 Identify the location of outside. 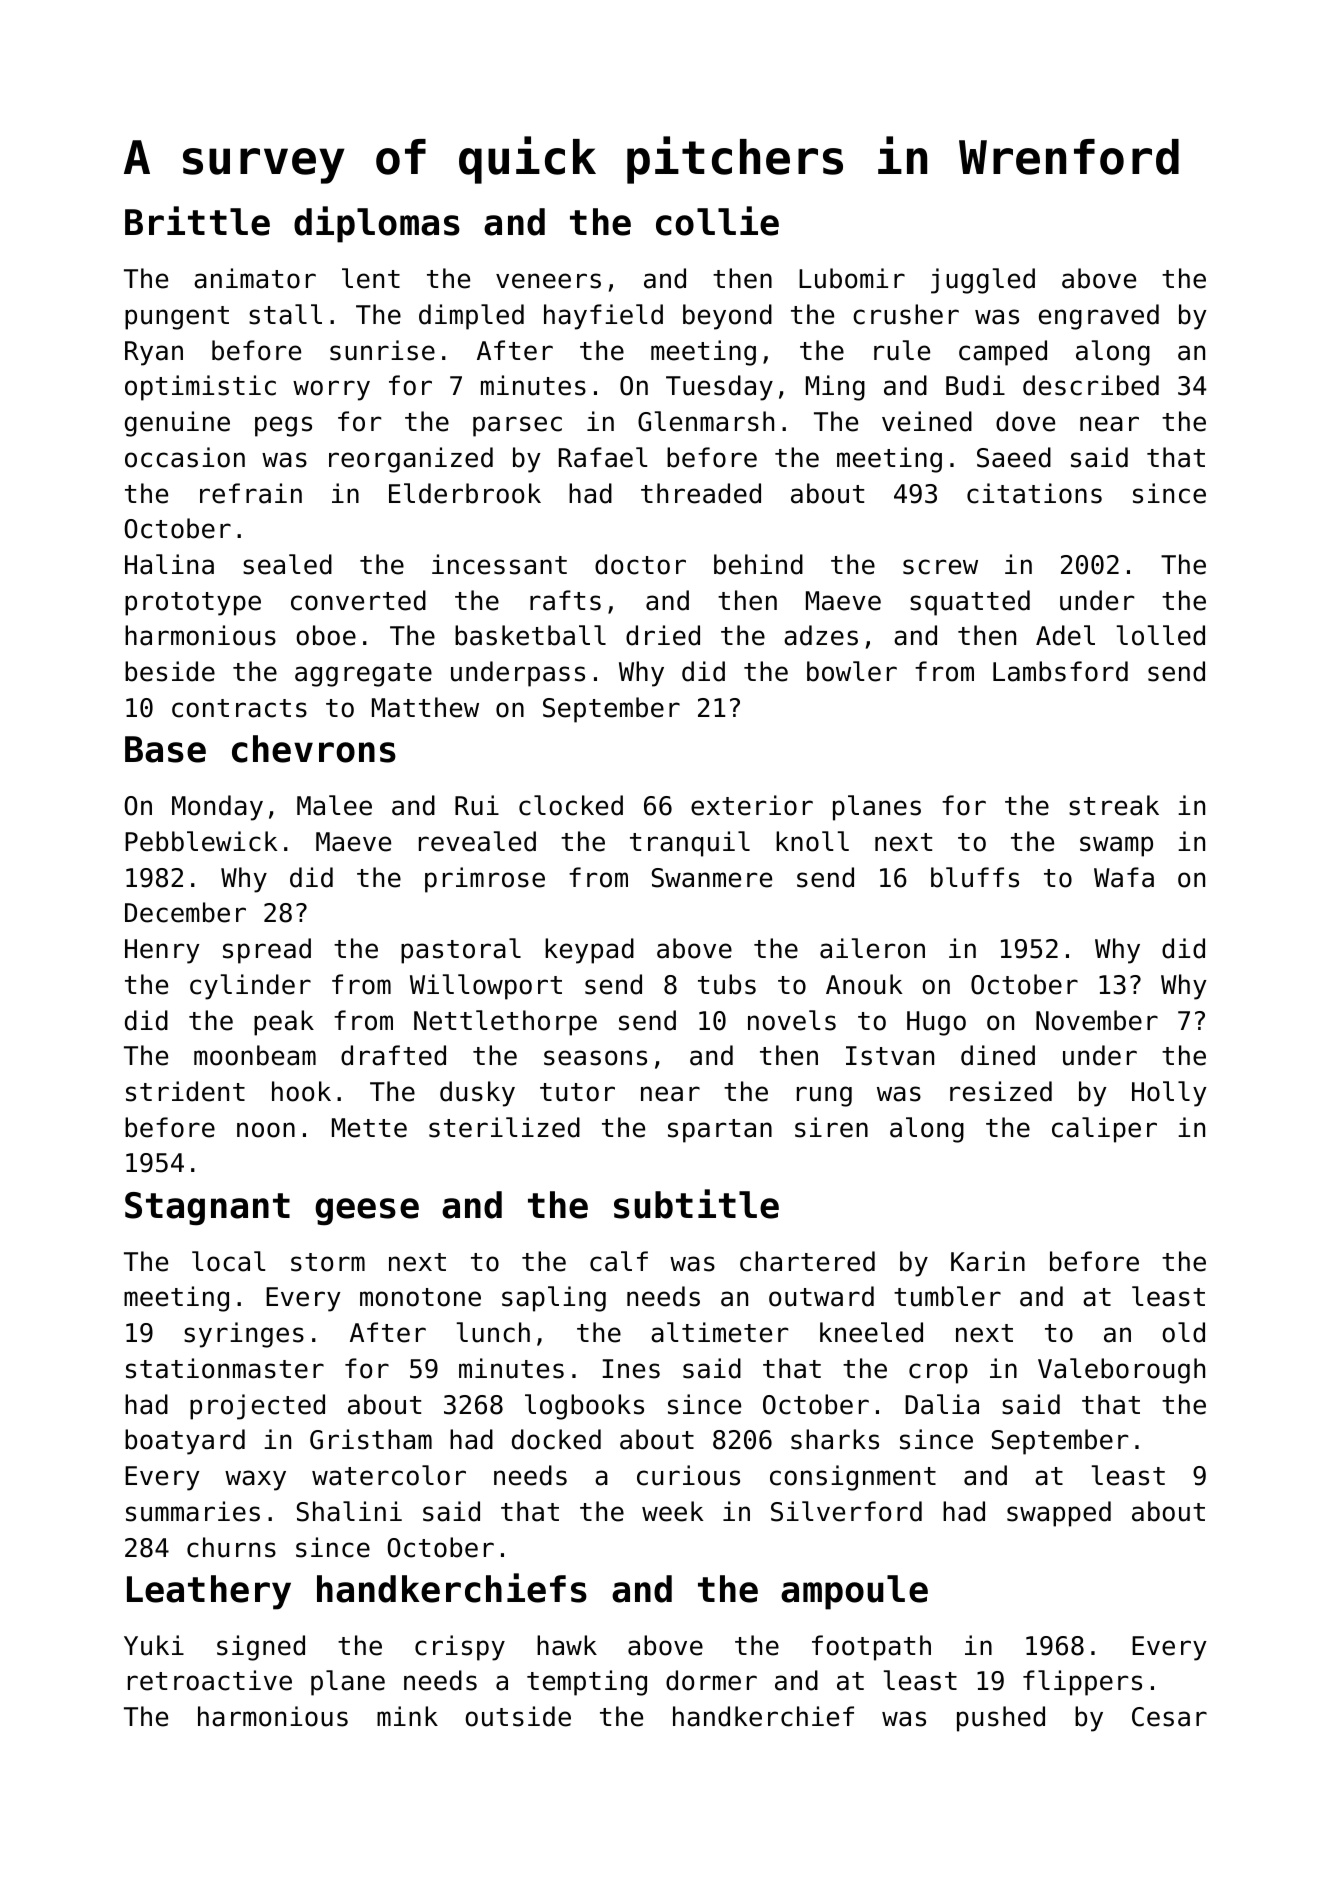
(518, 1716).
